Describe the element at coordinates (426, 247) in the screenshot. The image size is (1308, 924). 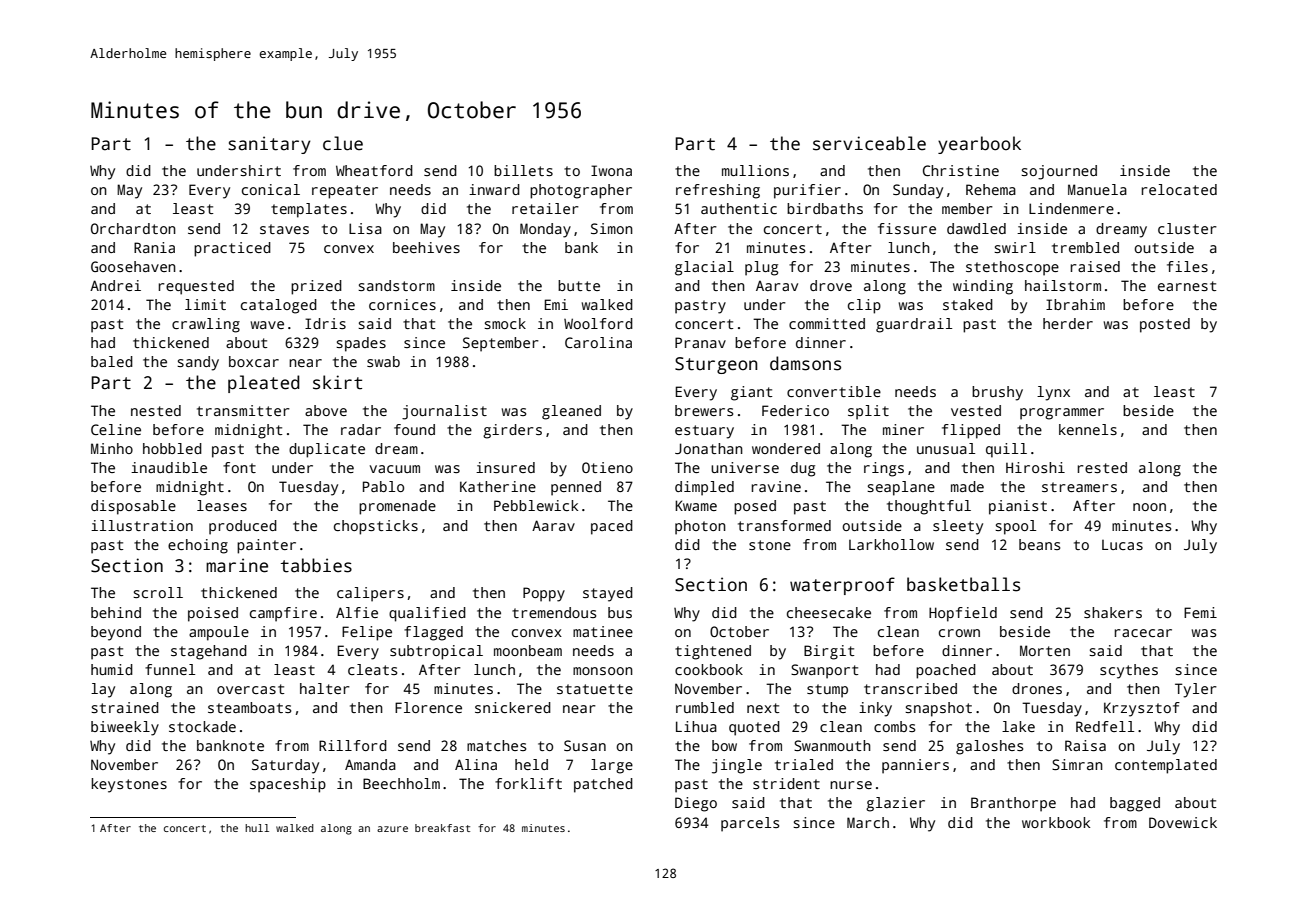
I see `beehives` at that location.
